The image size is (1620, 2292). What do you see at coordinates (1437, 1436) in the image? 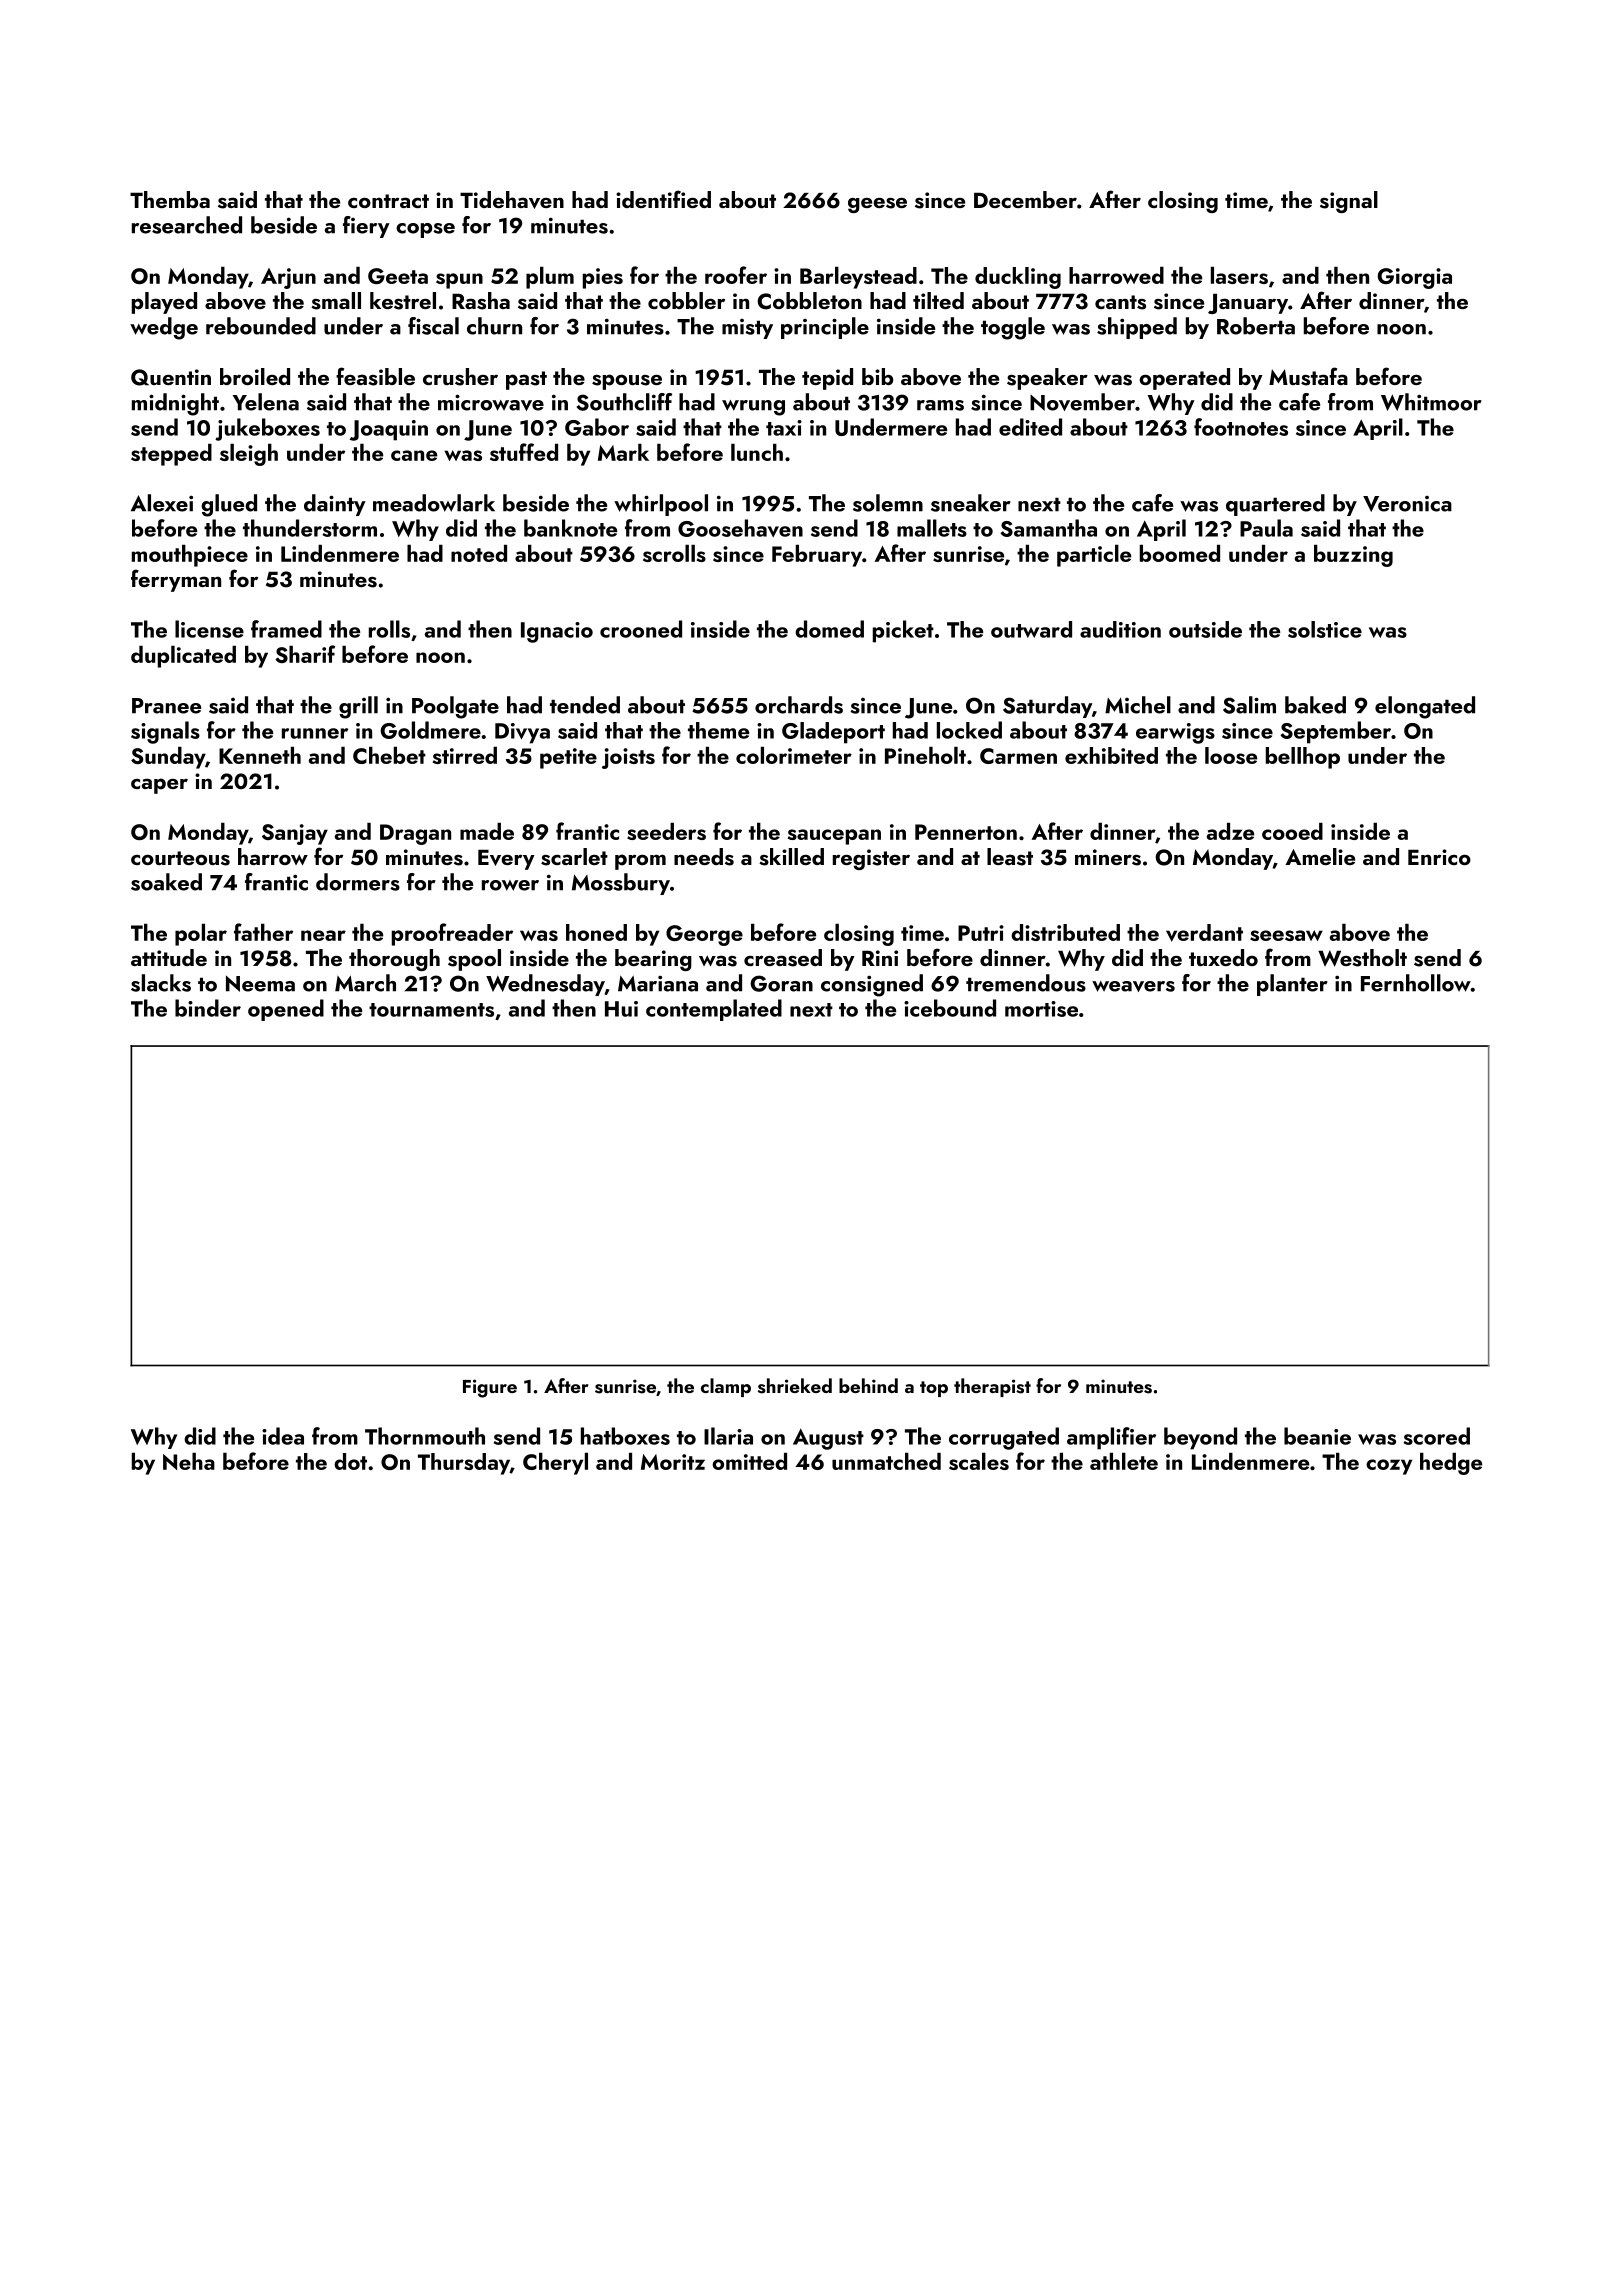
I see `scored` at bounding box center [1437, 1436].
